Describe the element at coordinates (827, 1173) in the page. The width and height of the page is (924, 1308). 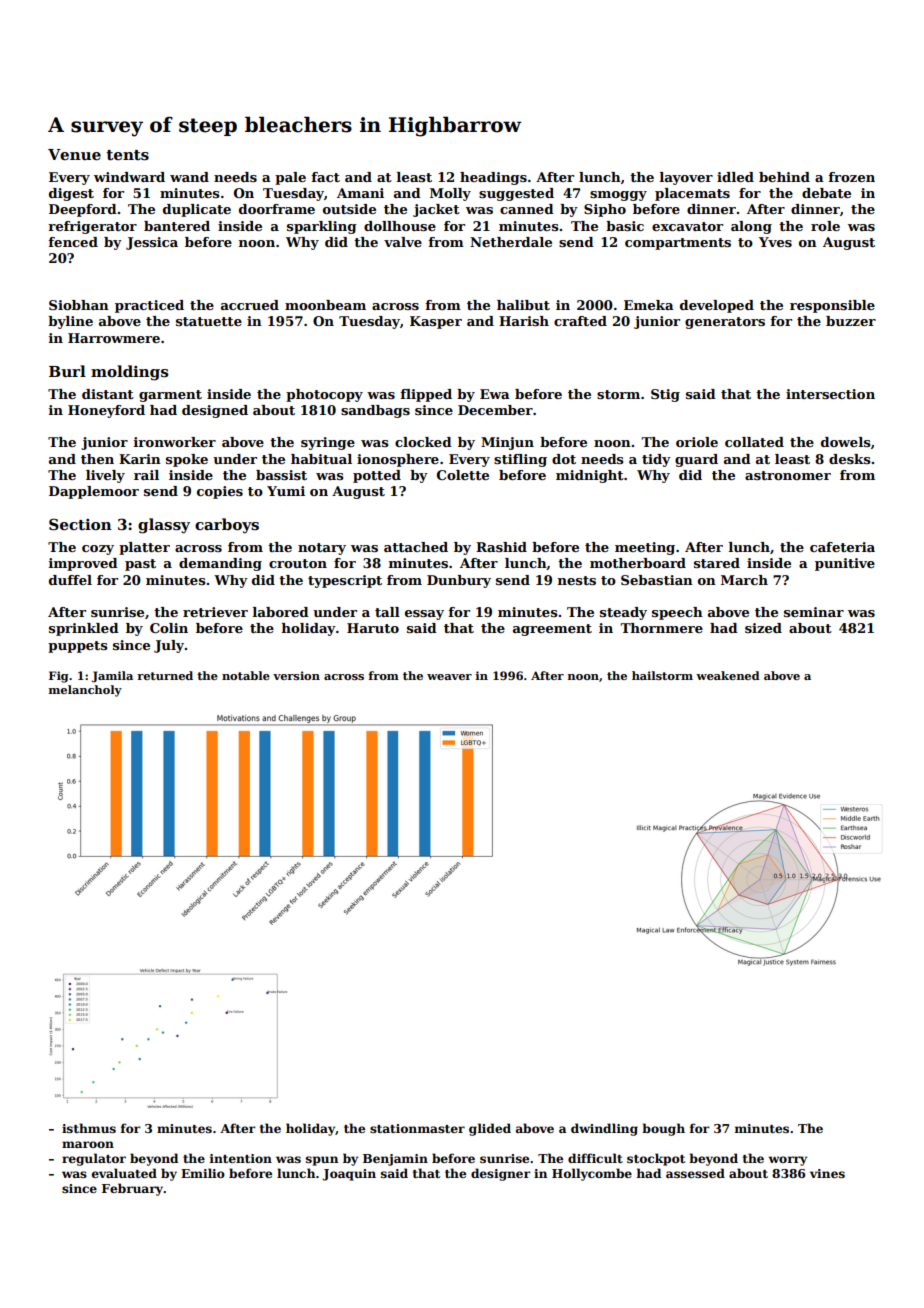
I see `vines` at that location.
